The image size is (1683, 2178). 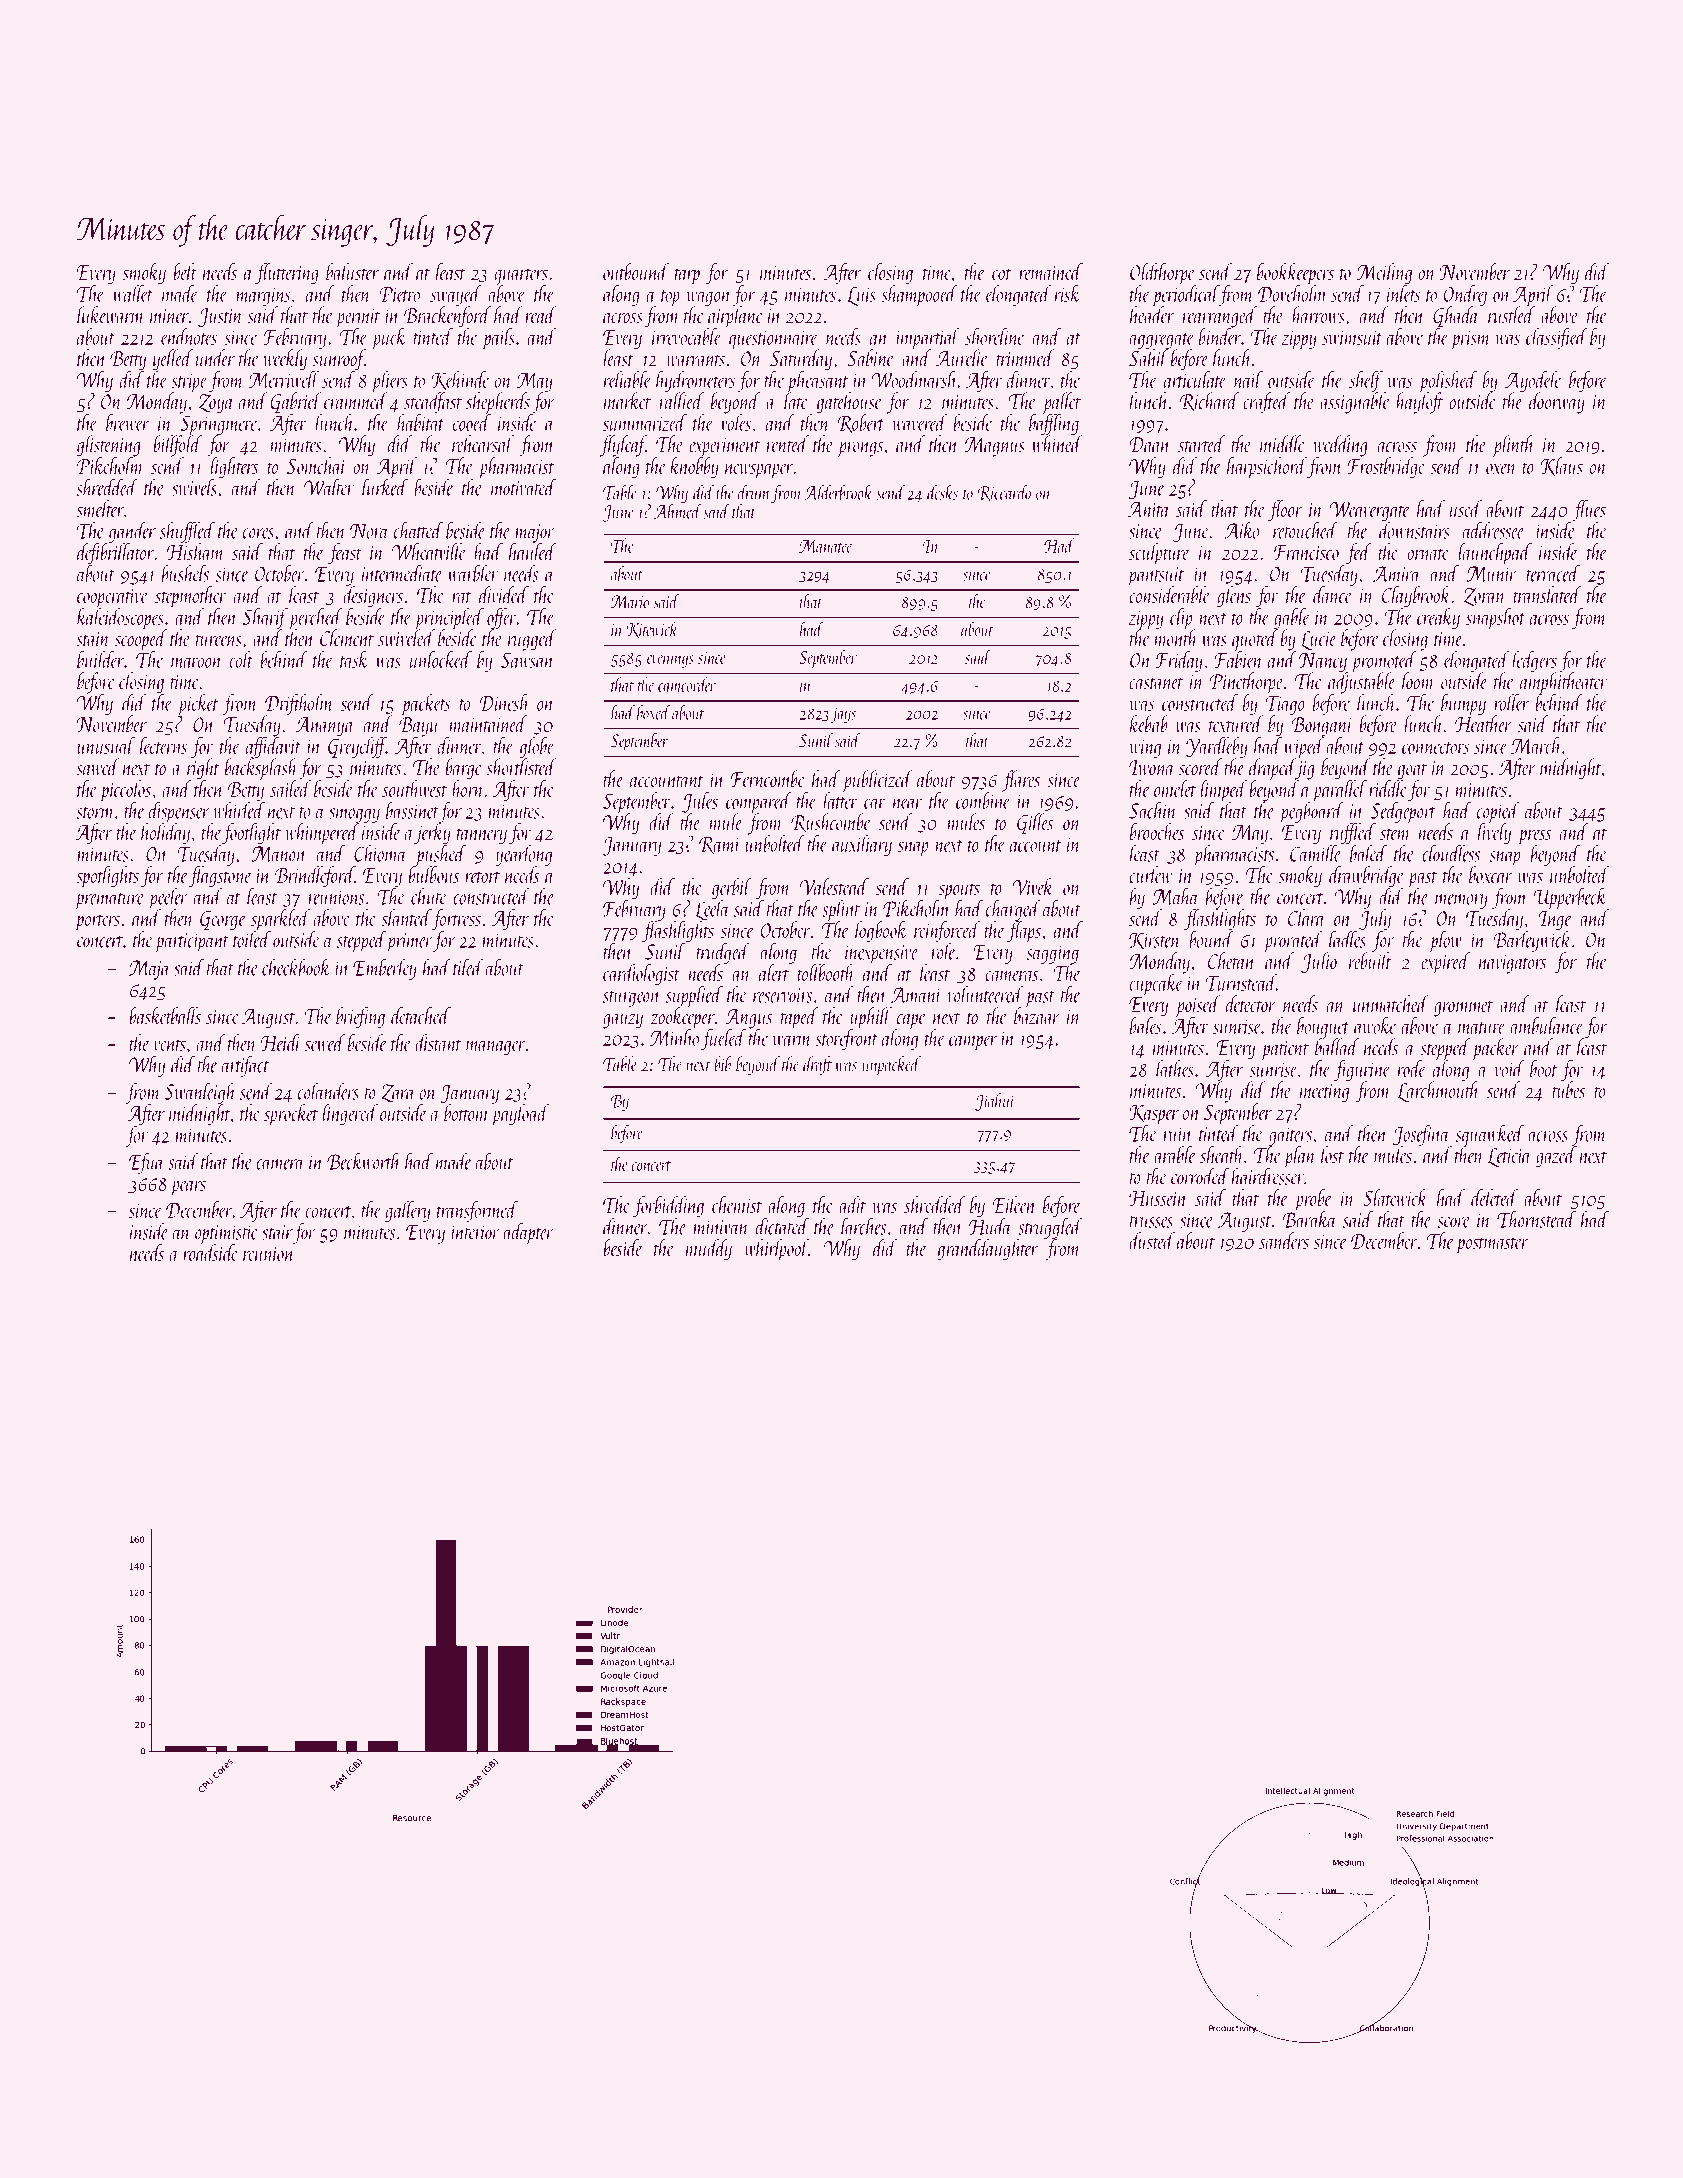 What do you see at coordinates (210, 1252) in the image?
I see `roadside` at bounding box center [210, 1252].
